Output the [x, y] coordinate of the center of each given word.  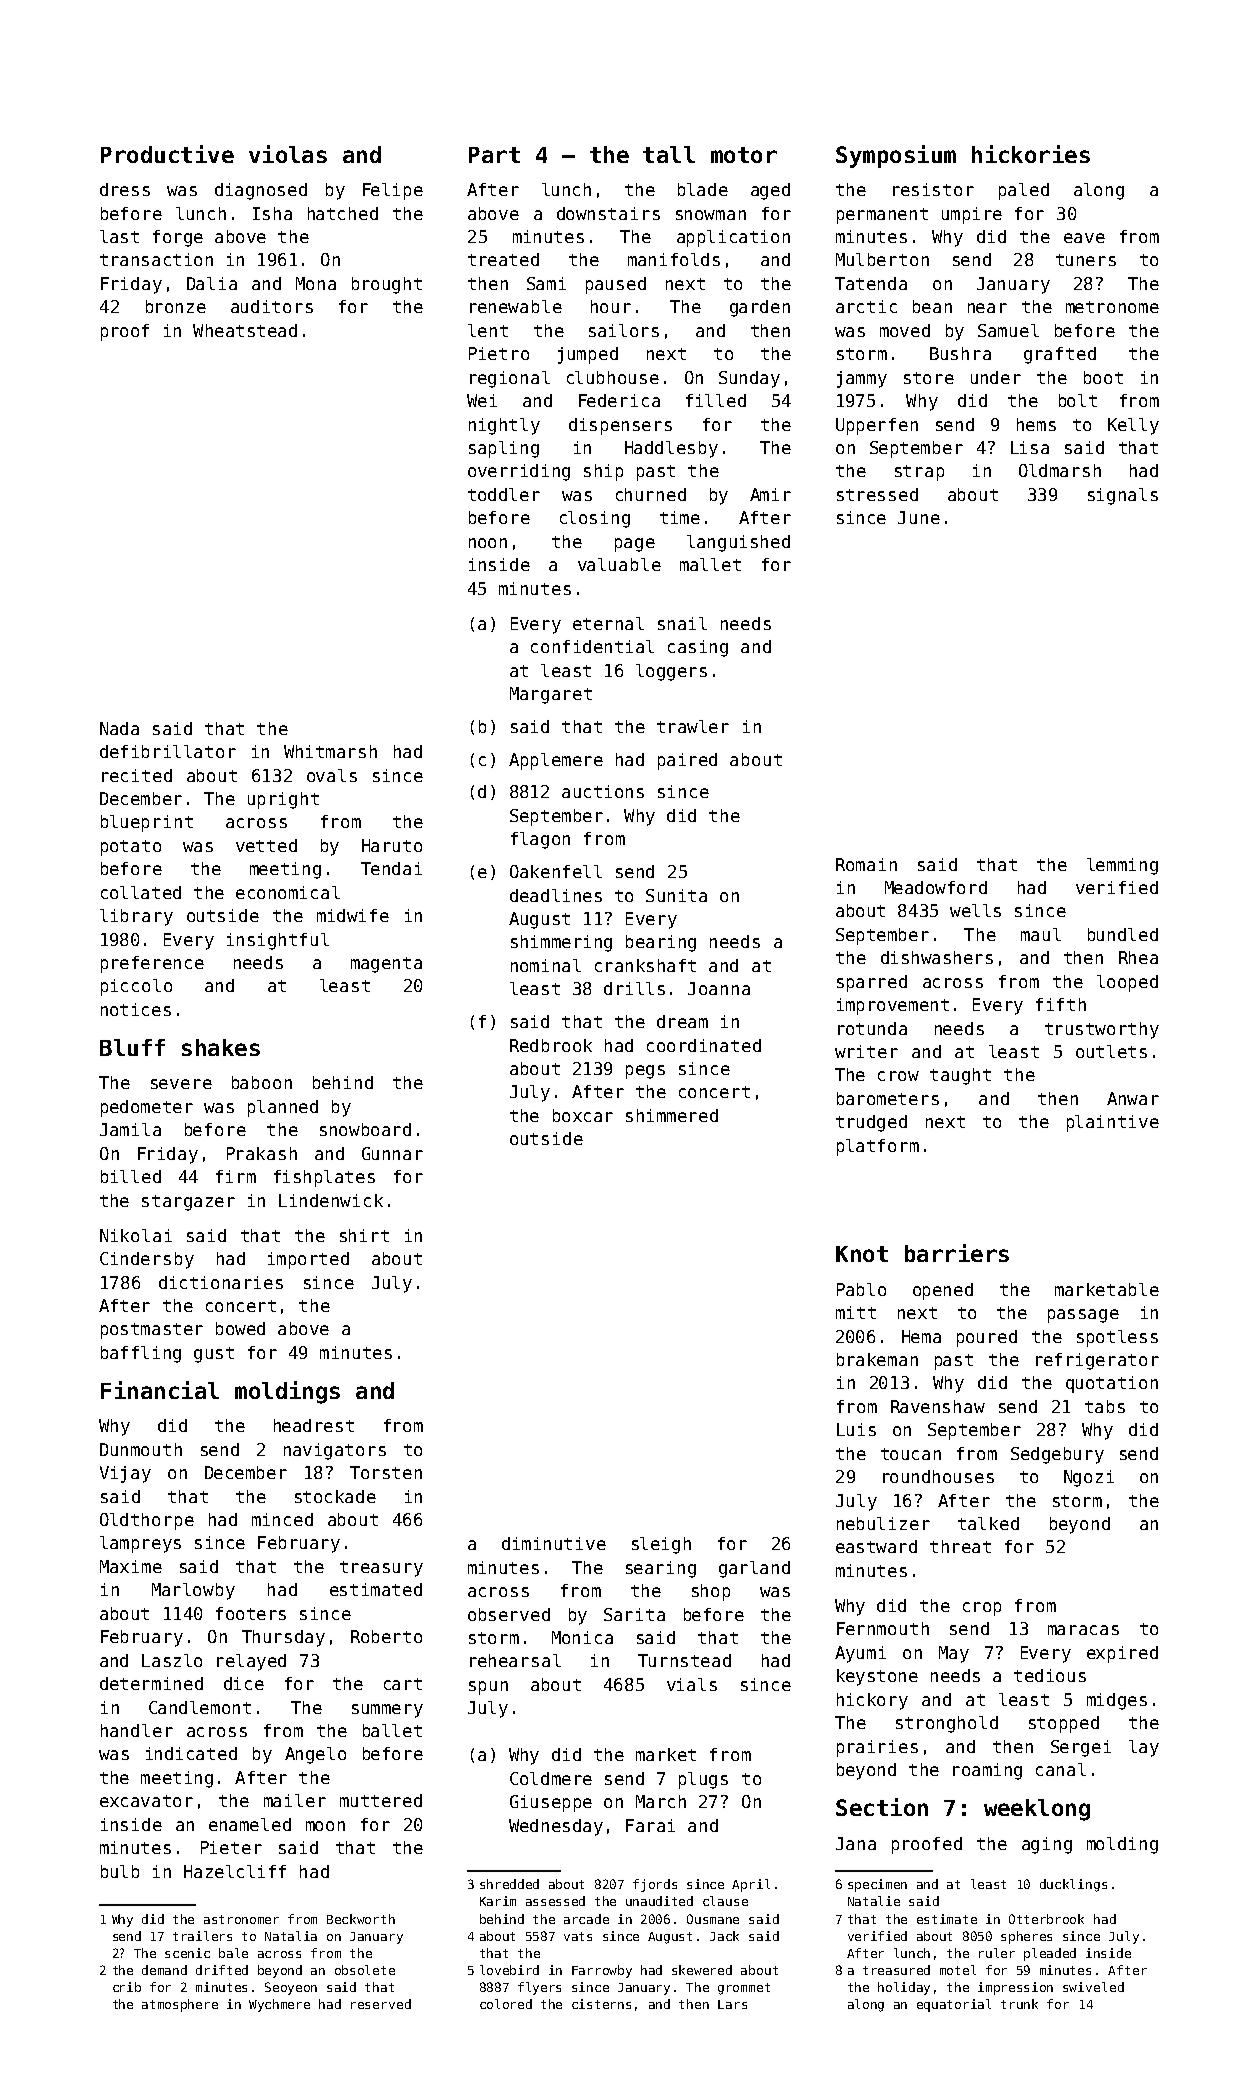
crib [127, 1987]
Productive [167, 154]
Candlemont [200, 1707]
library [136, 917]
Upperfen [877, 426]
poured [987, 1338]
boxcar [583, 1115]
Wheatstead [245, 330]
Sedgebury [1057, 1455]
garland [754, 1569]
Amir [770, 494]
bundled [1123, 934]
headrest [314, 1425]
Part [494, 155]
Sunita [676, 895]
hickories [1031, 154]
